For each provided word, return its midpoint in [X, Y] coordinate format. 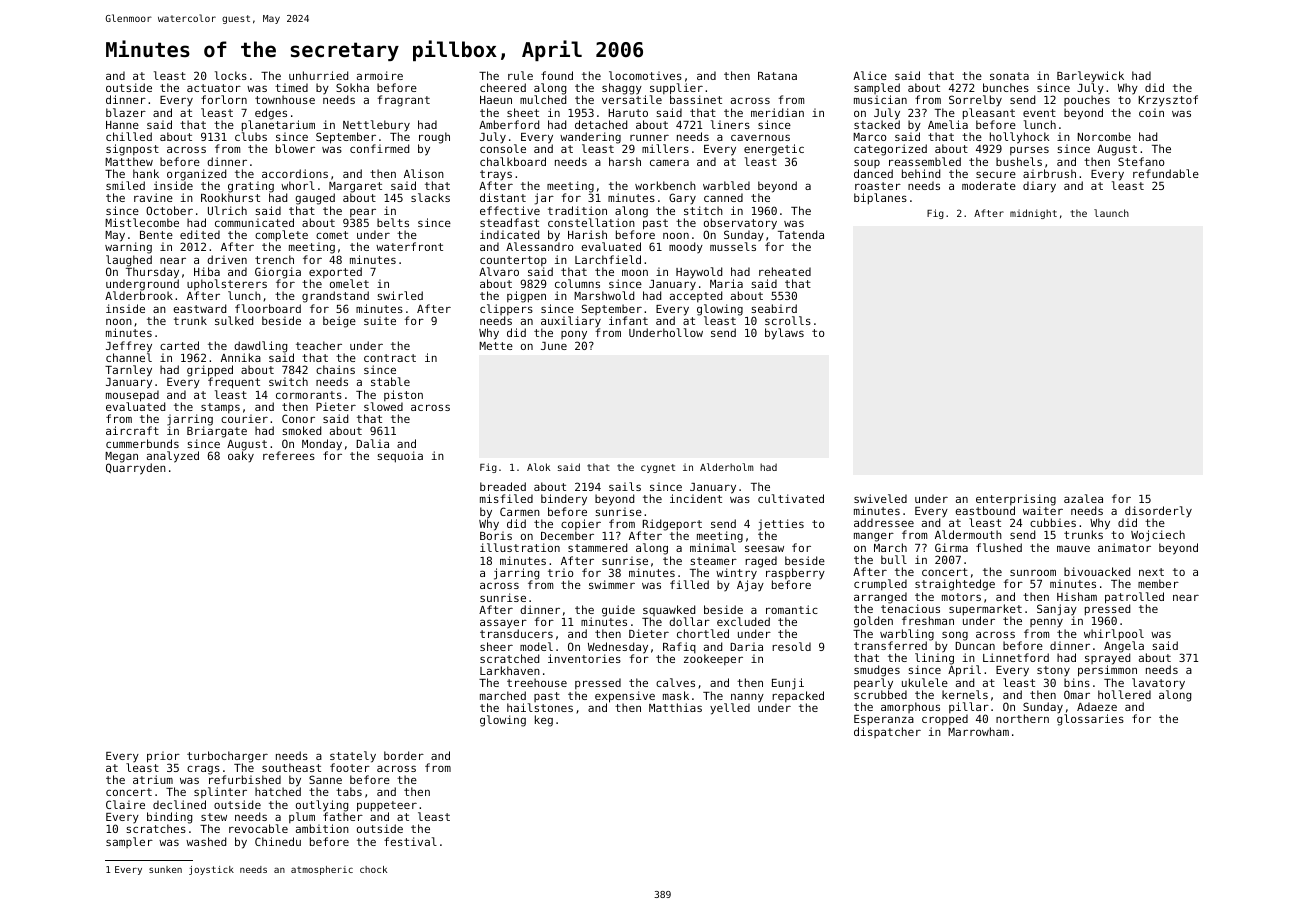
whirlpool [1114, 635]
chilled [129, 136]
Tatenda [801, 234]
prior [163, 757]
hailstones [540, 707]
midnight [1033, 214]
